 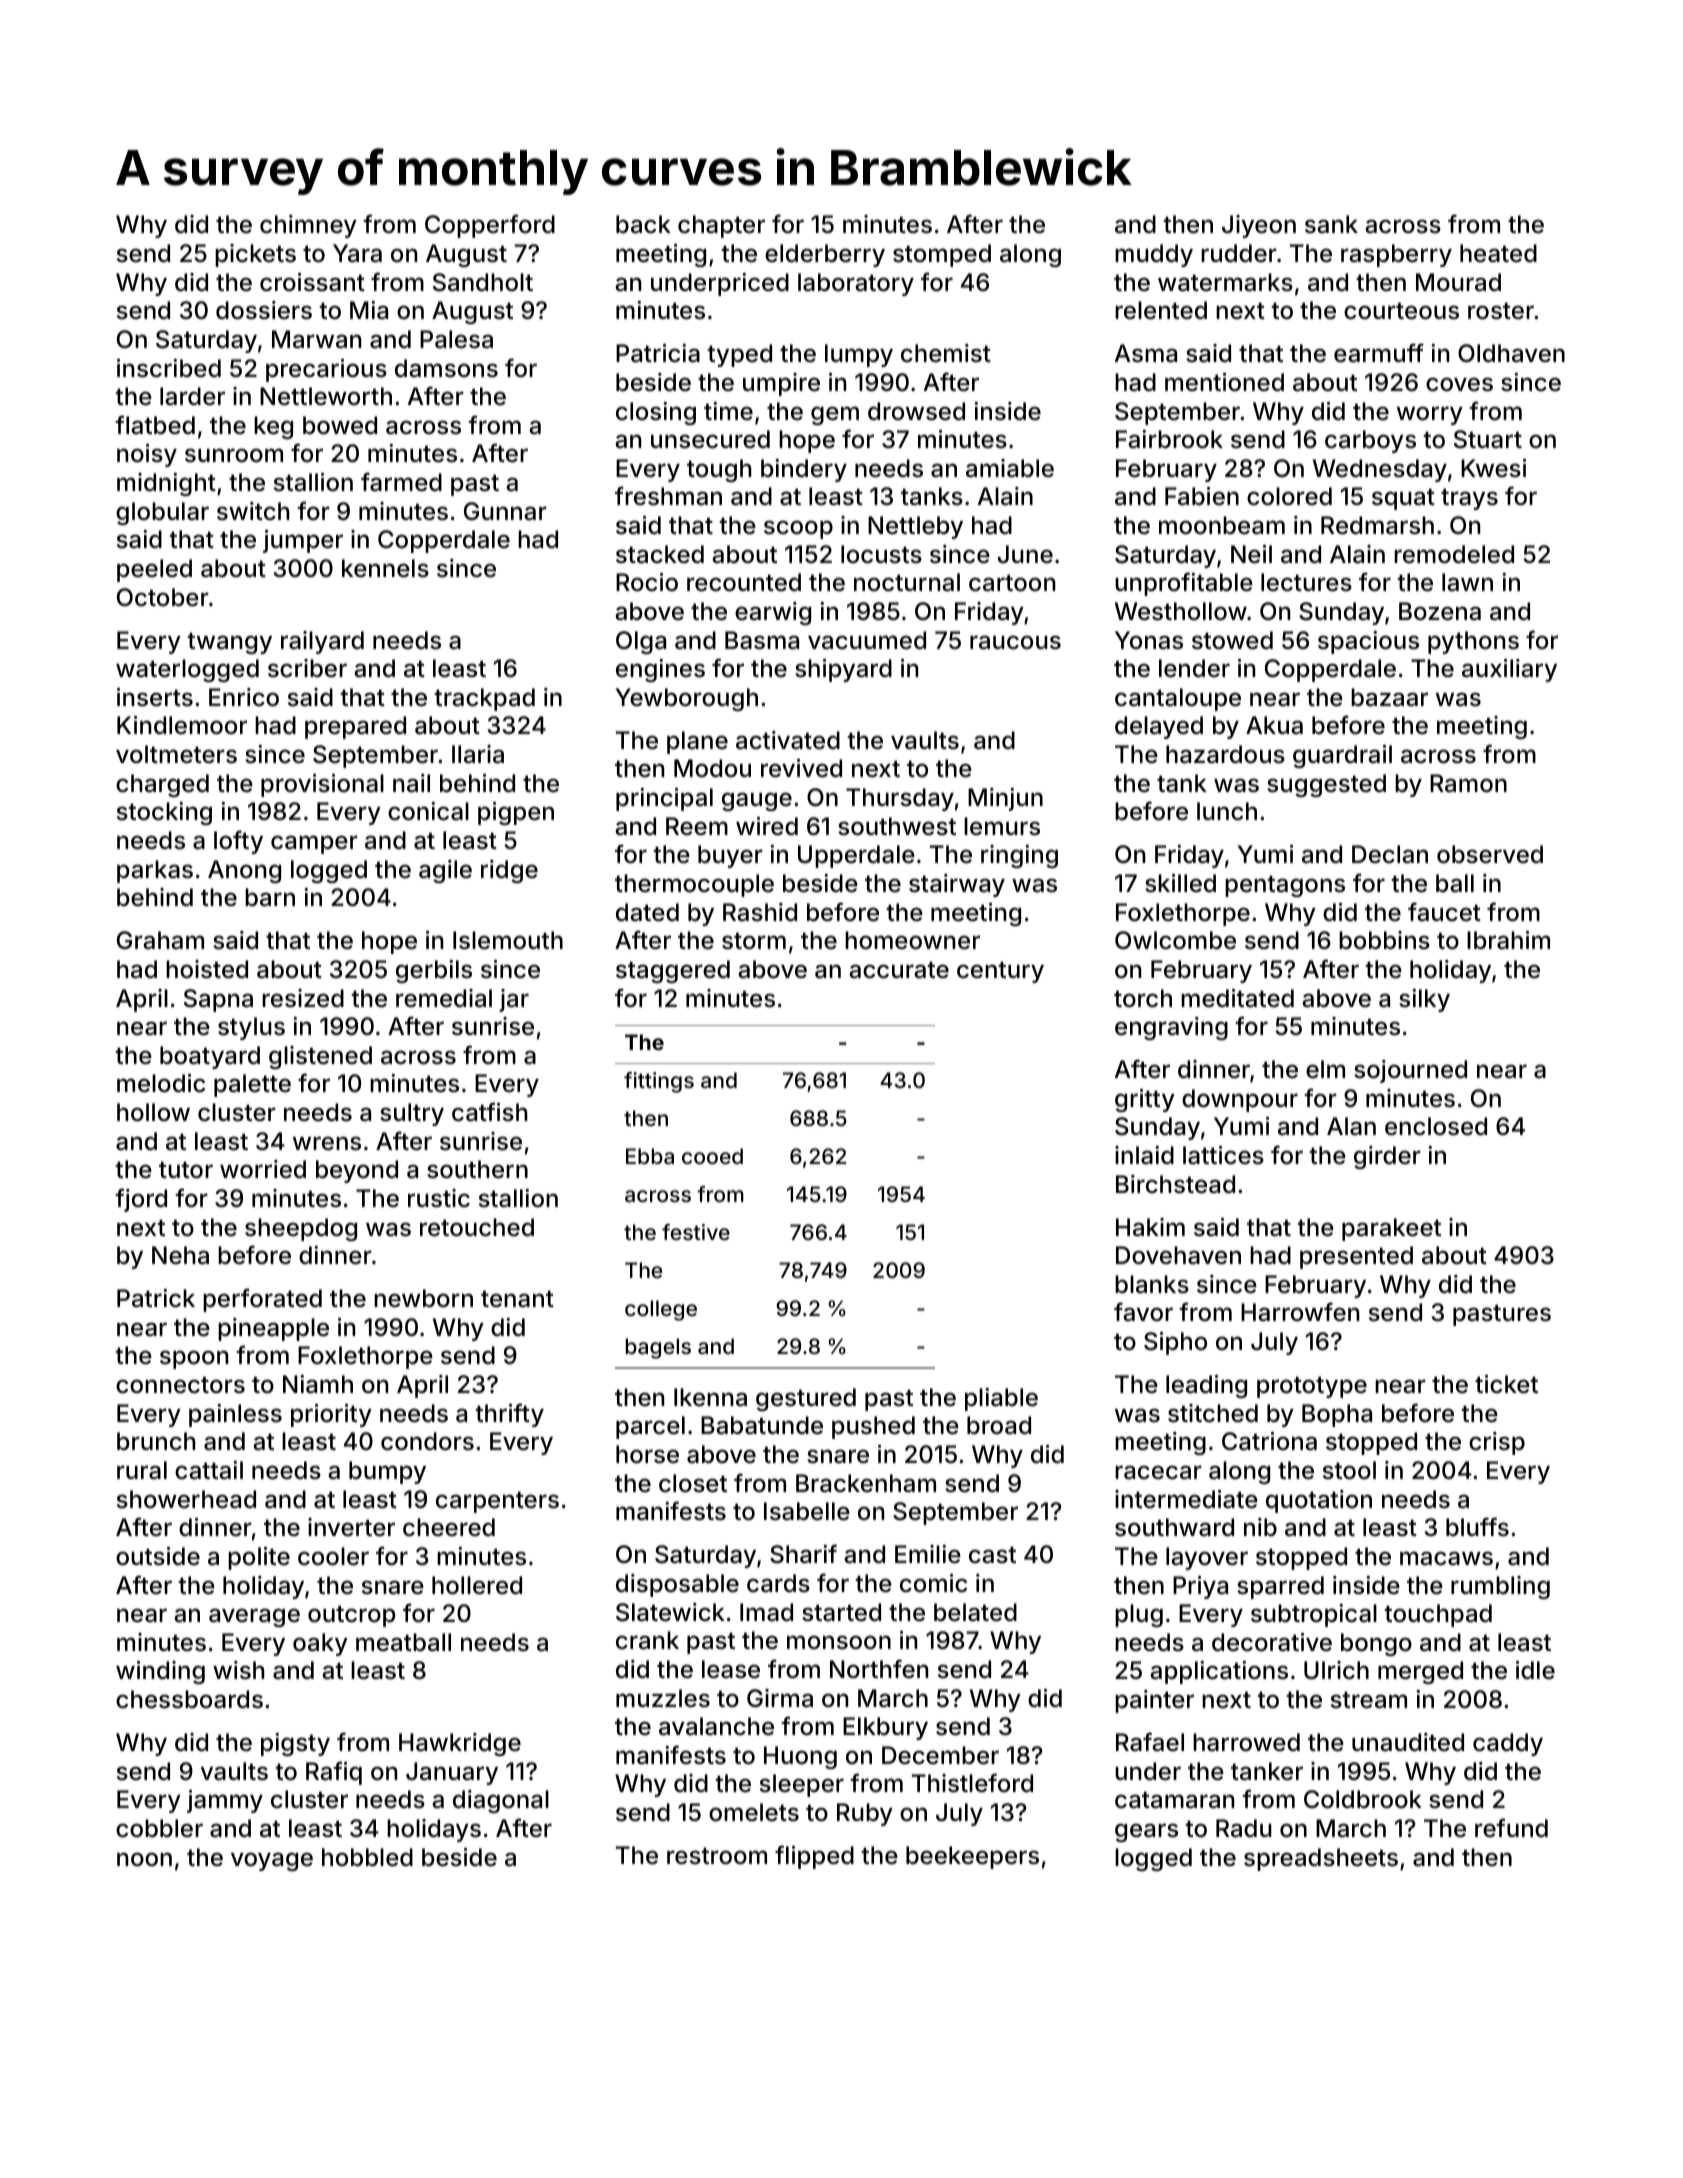 I want to click on Ibrahim, so click(x=1508, y=940).
